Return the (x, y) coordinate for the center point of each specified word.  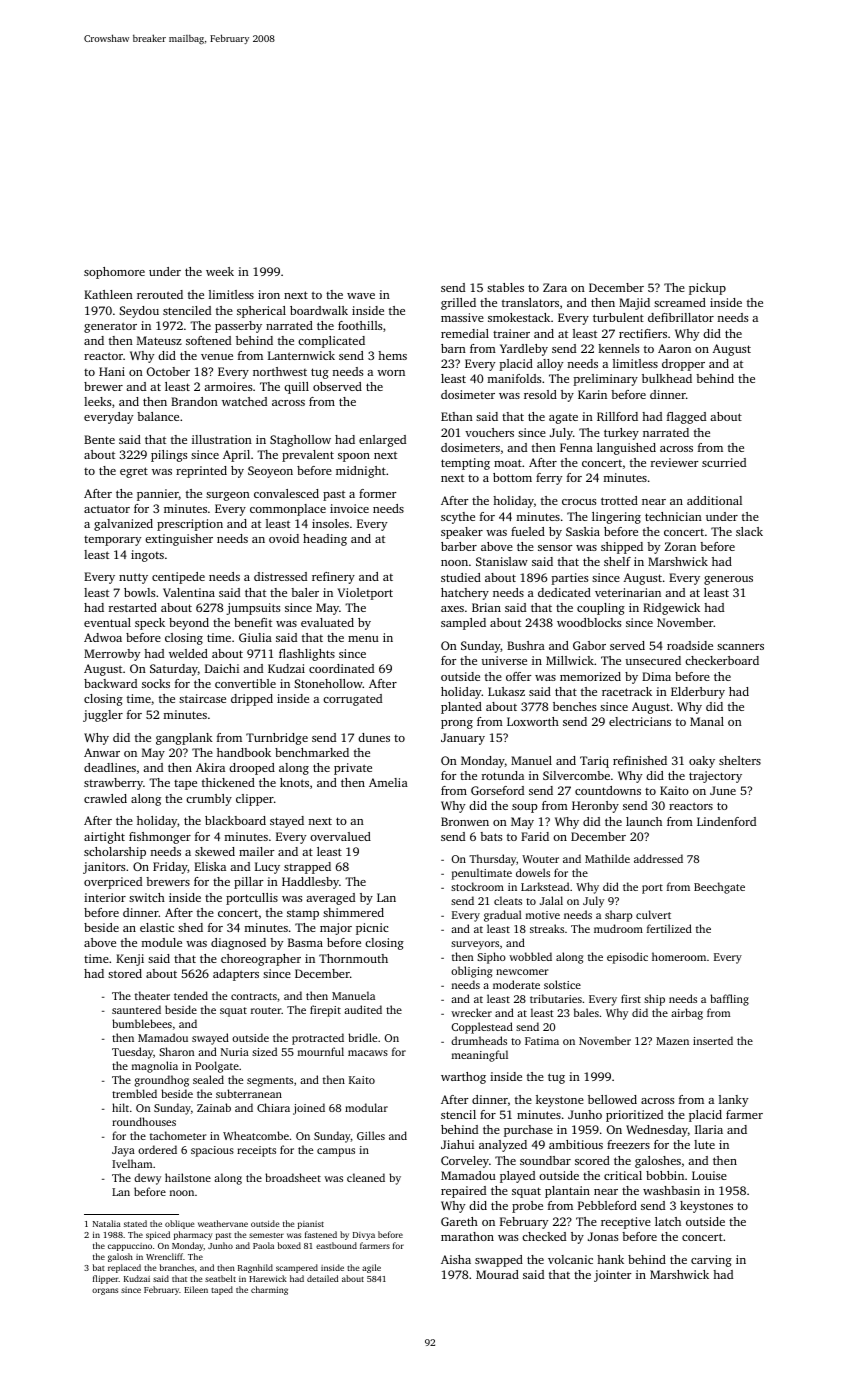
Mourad (497, 1274)
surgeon (228, 496)
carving (711, 1261)
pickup (707, 289)
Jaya (123, 1151)
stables (505, 287)
